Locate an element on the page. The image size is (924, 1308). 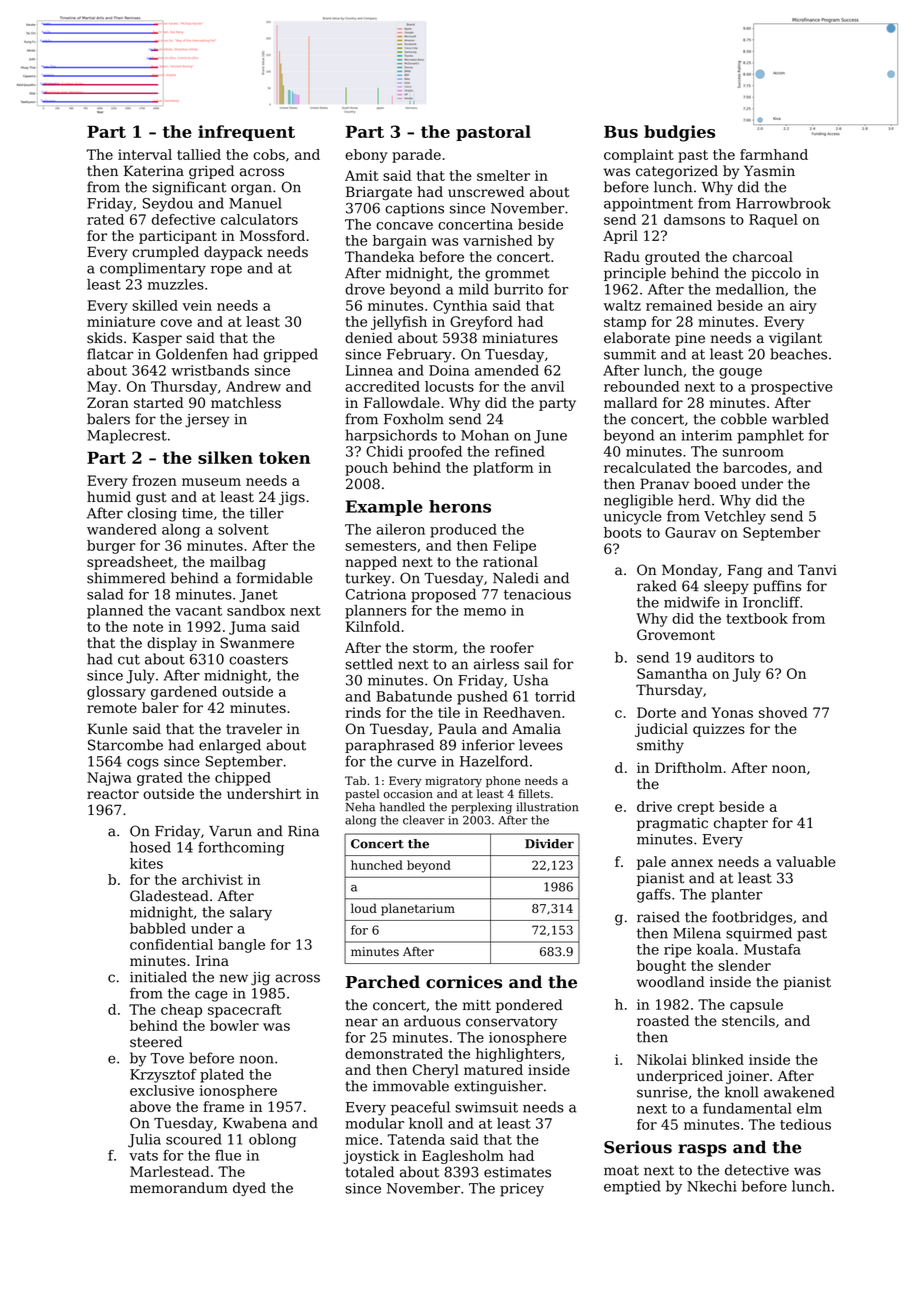
waltz is located at coordinates (622, 305).
